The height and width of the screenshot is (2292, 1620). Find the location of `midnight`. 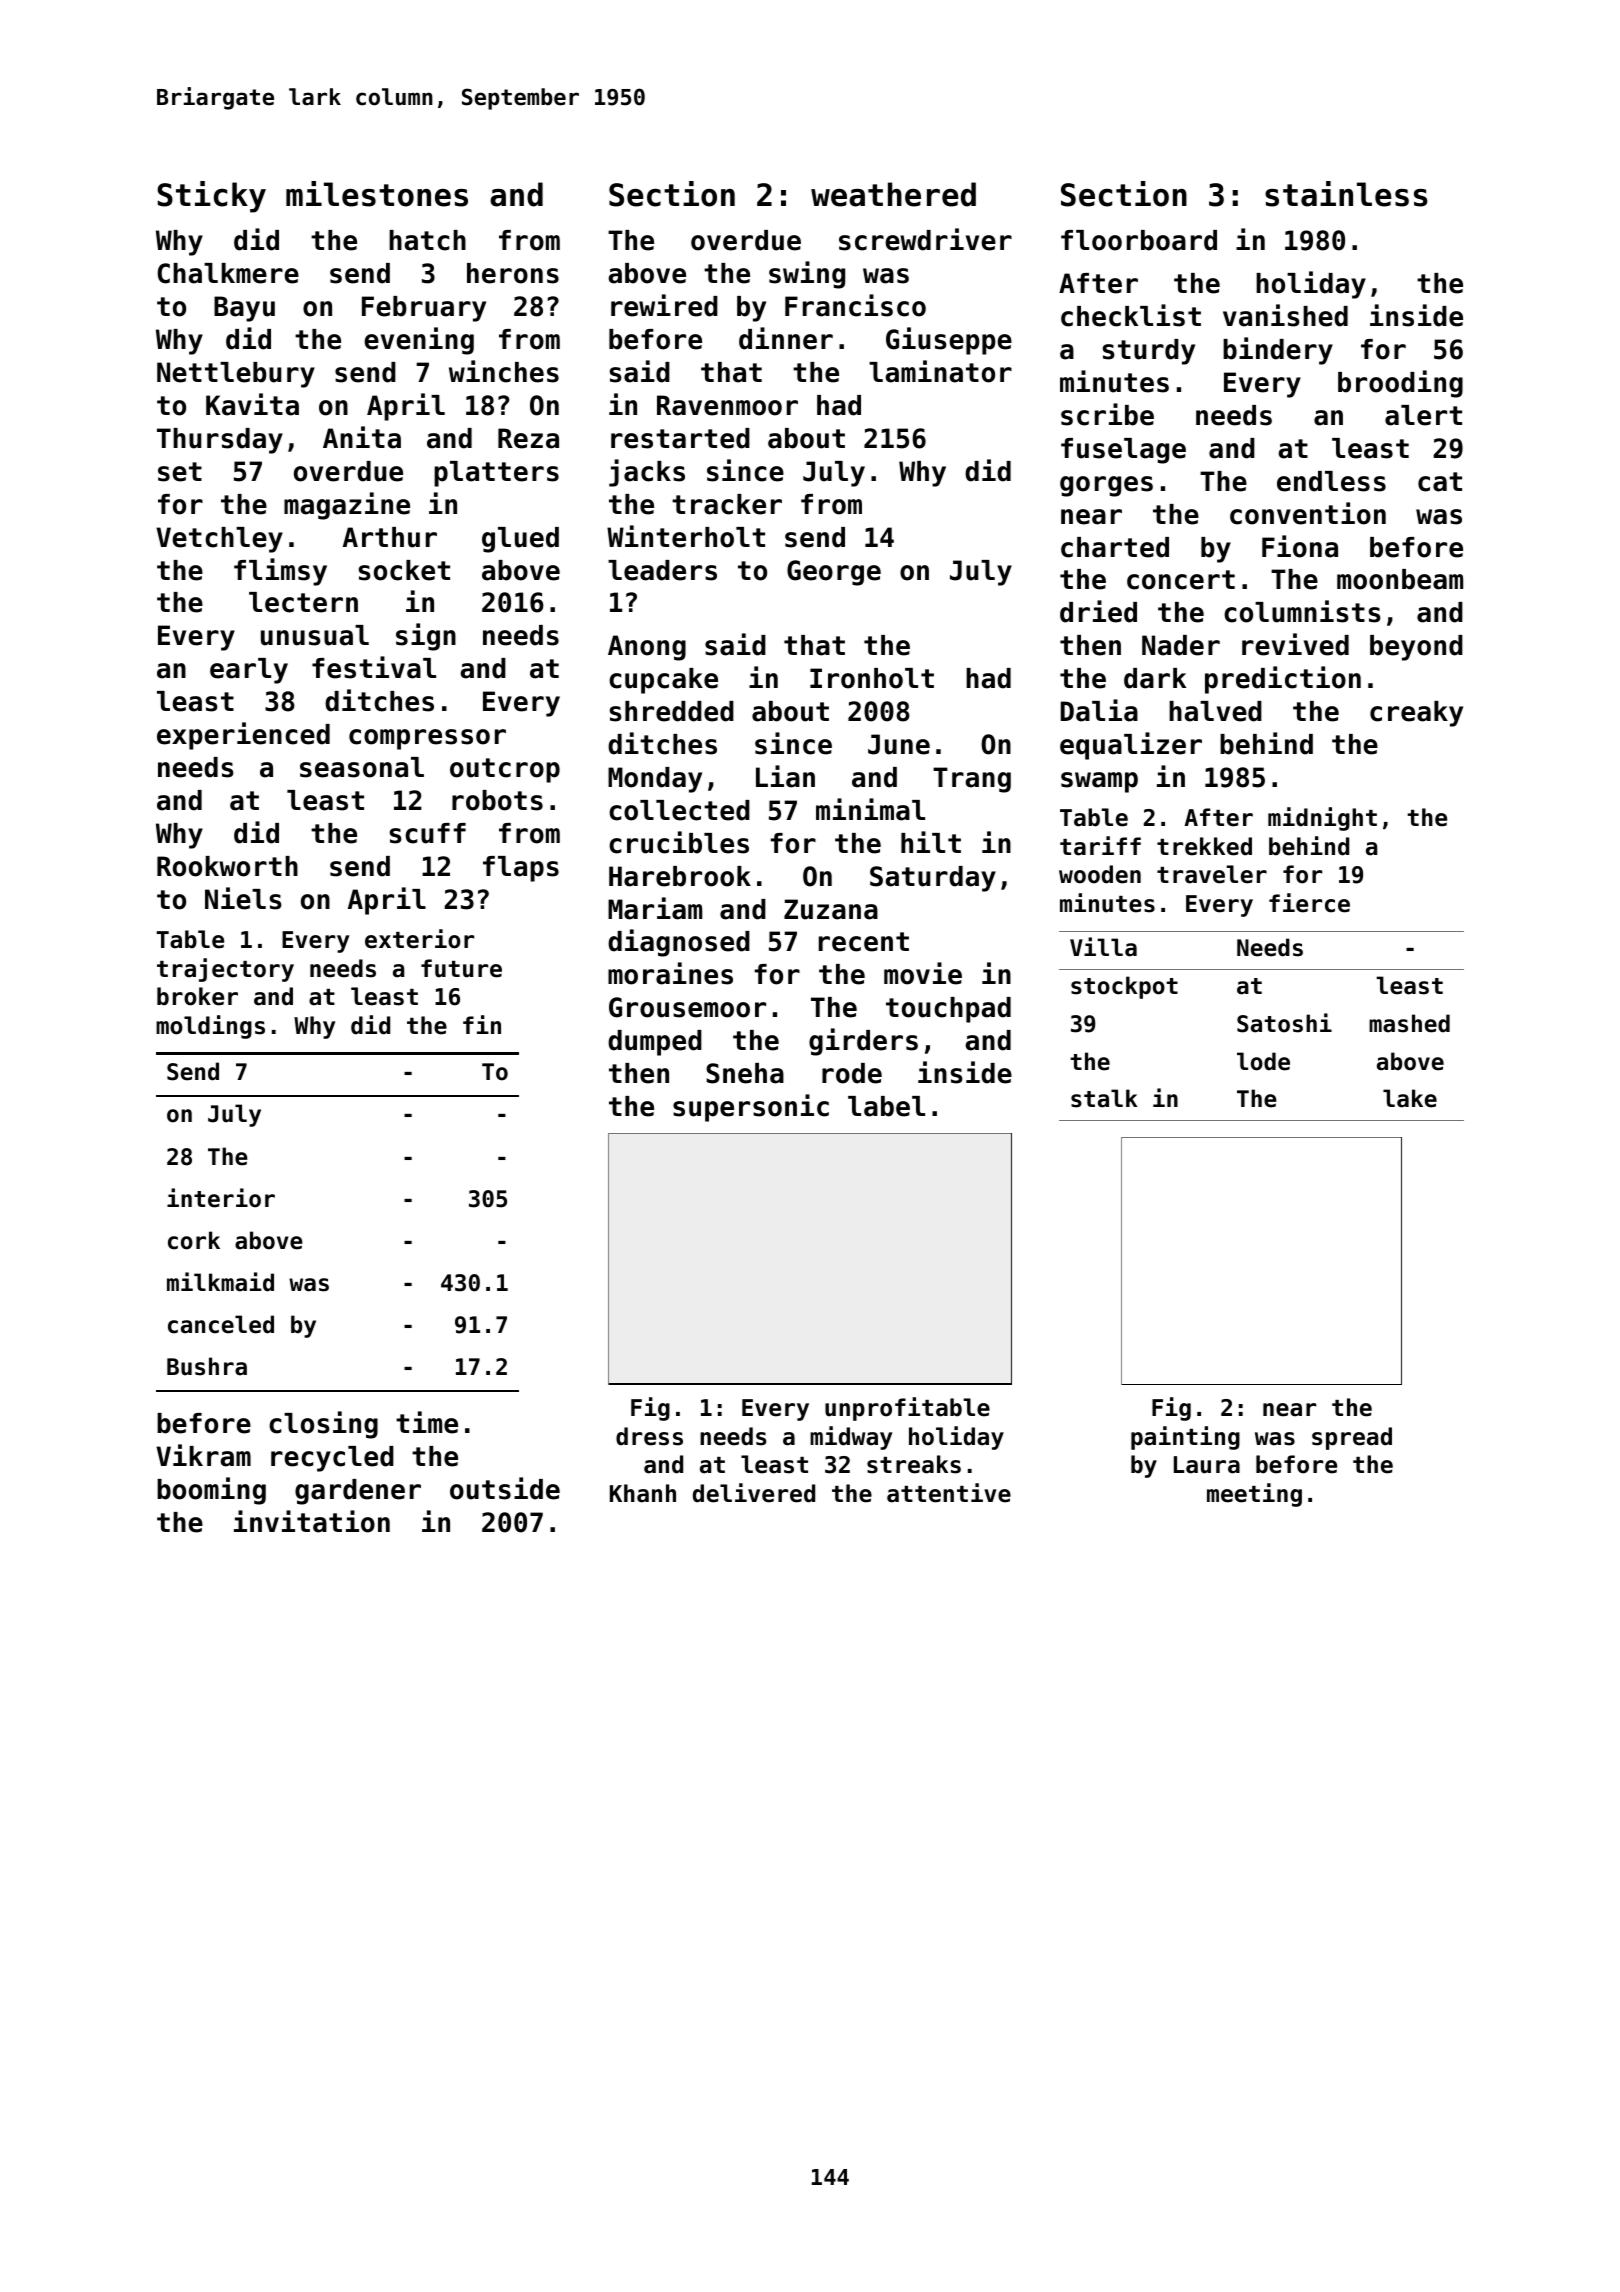

midnight is located at coordinates (1322, 819).
